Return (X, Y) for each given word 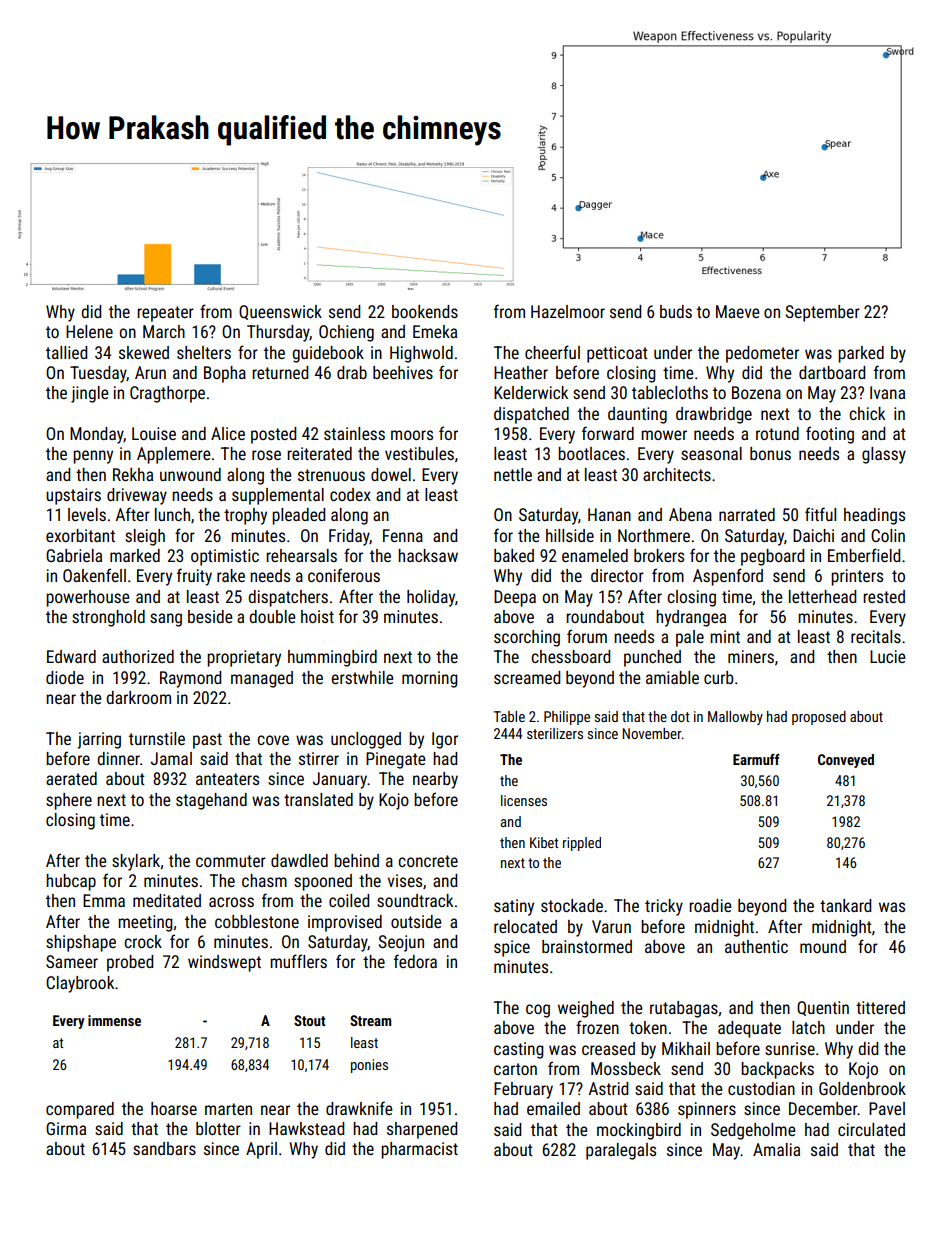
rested (884, 596)
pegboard (772, 557)
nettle (513, 474)
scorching (527, 638)
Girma (66, 1128)
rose (266, 455)
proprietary (244, 658)
